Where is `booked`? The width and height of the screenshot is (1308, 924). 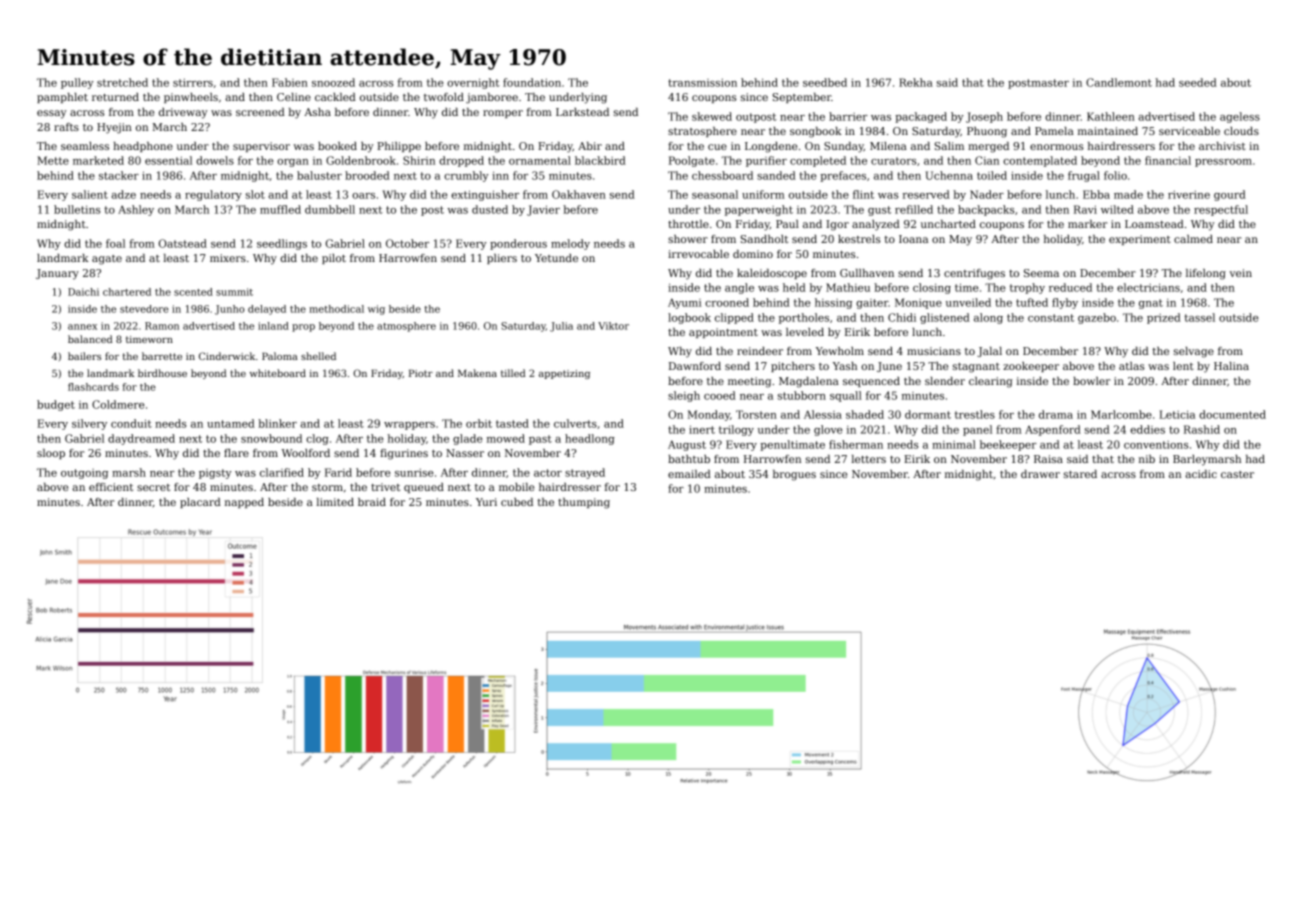
booked is located at coordinates (337, 146).
